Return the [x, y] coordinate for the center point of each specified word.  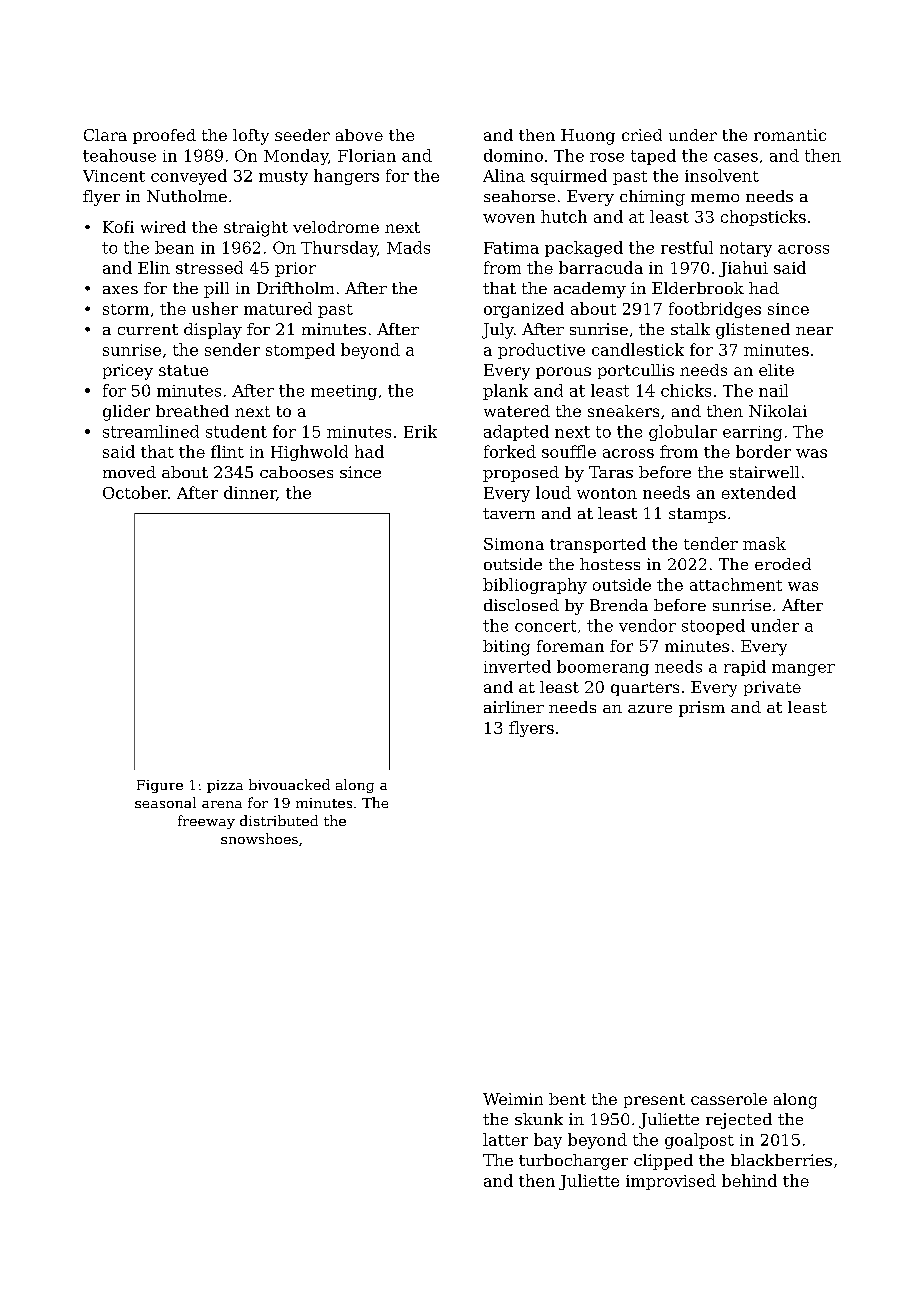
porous [563, 373]
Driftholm [295, 288]
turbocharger [573, 1162]
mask [764, 543]
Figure [160, 786]
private [772, 688]
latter [505, 1139]
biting [506, 648]
